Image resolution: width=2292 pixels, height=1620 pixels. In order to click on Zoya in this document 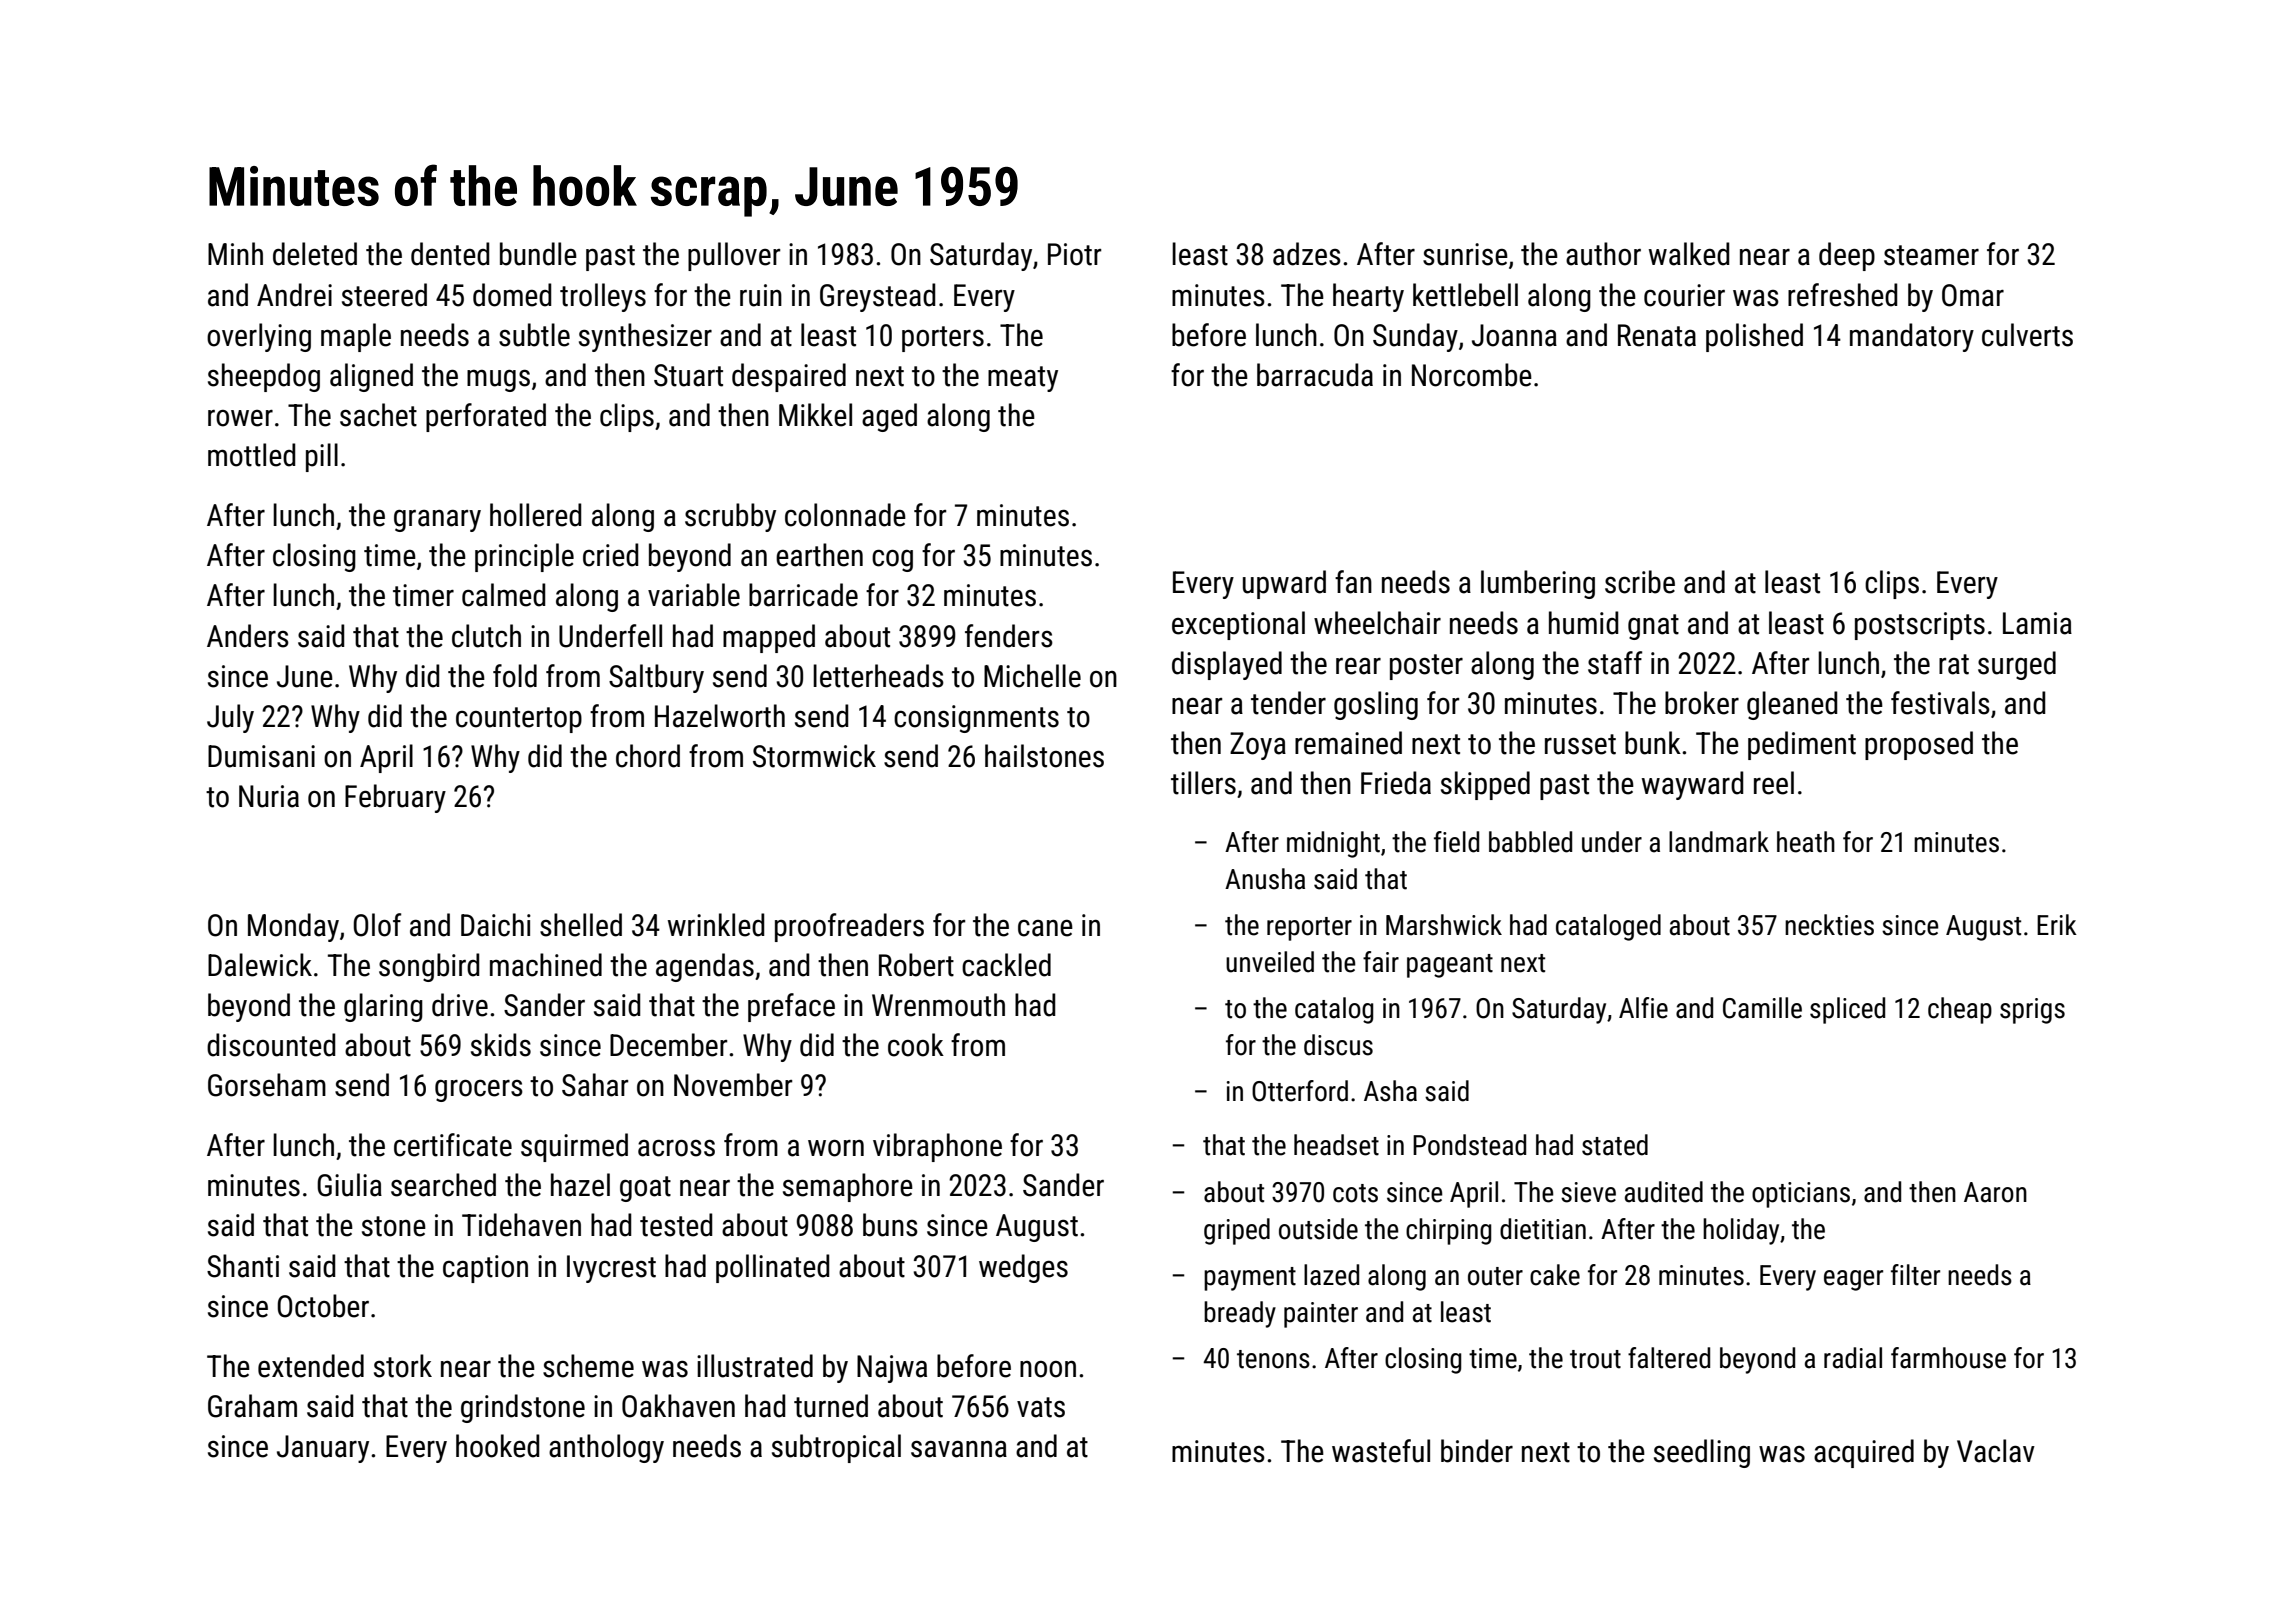, I will do `click(1258, 746)`.
